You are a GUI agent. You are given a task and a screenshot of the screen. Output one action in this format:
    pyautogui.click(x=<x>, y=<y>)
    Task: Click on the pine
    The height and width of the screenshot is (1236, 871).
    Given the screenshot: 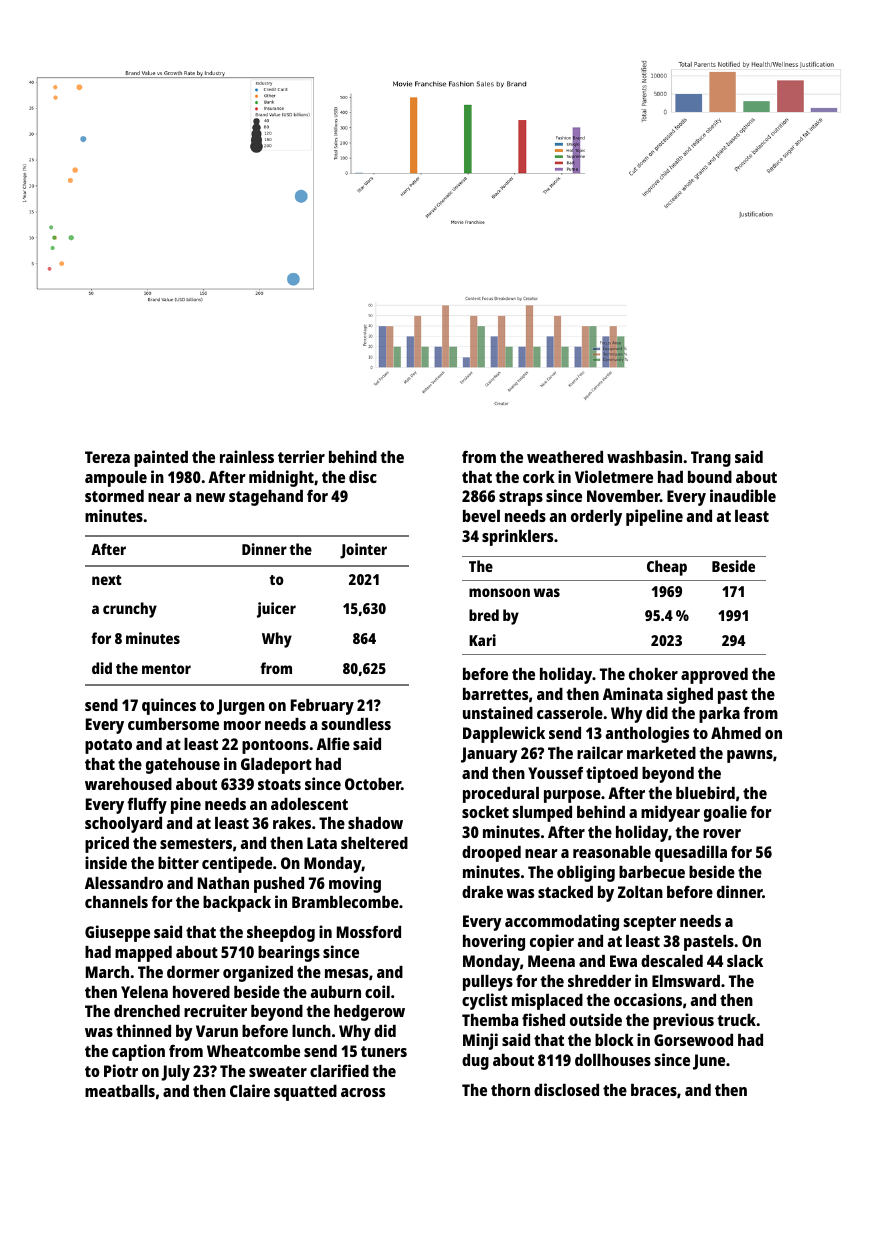 What is the action you would take?
    pyautogui.click(x=186, y=805)
